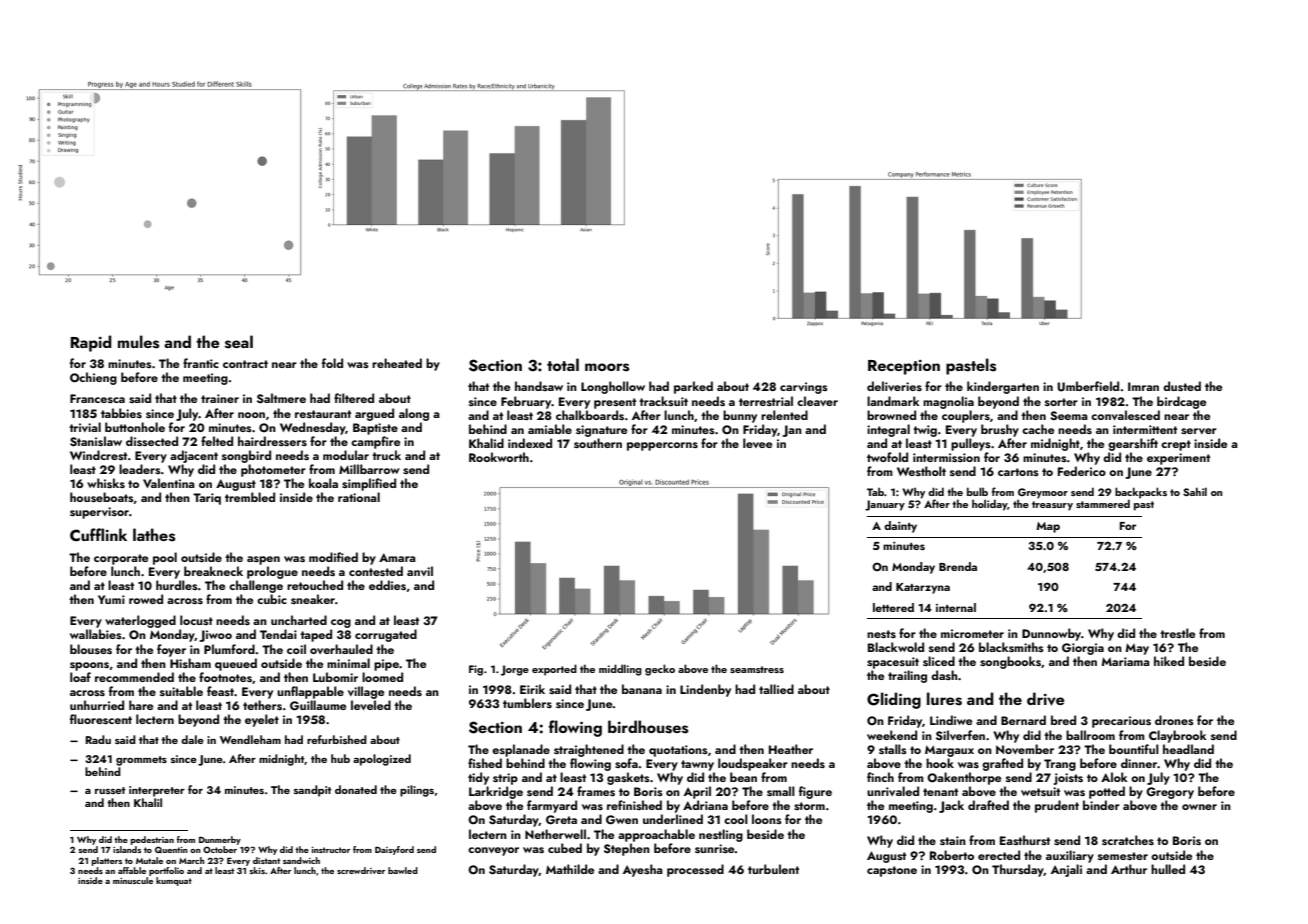 The image size is (1308, 924). I want to click on internal, so click(956, 607).
